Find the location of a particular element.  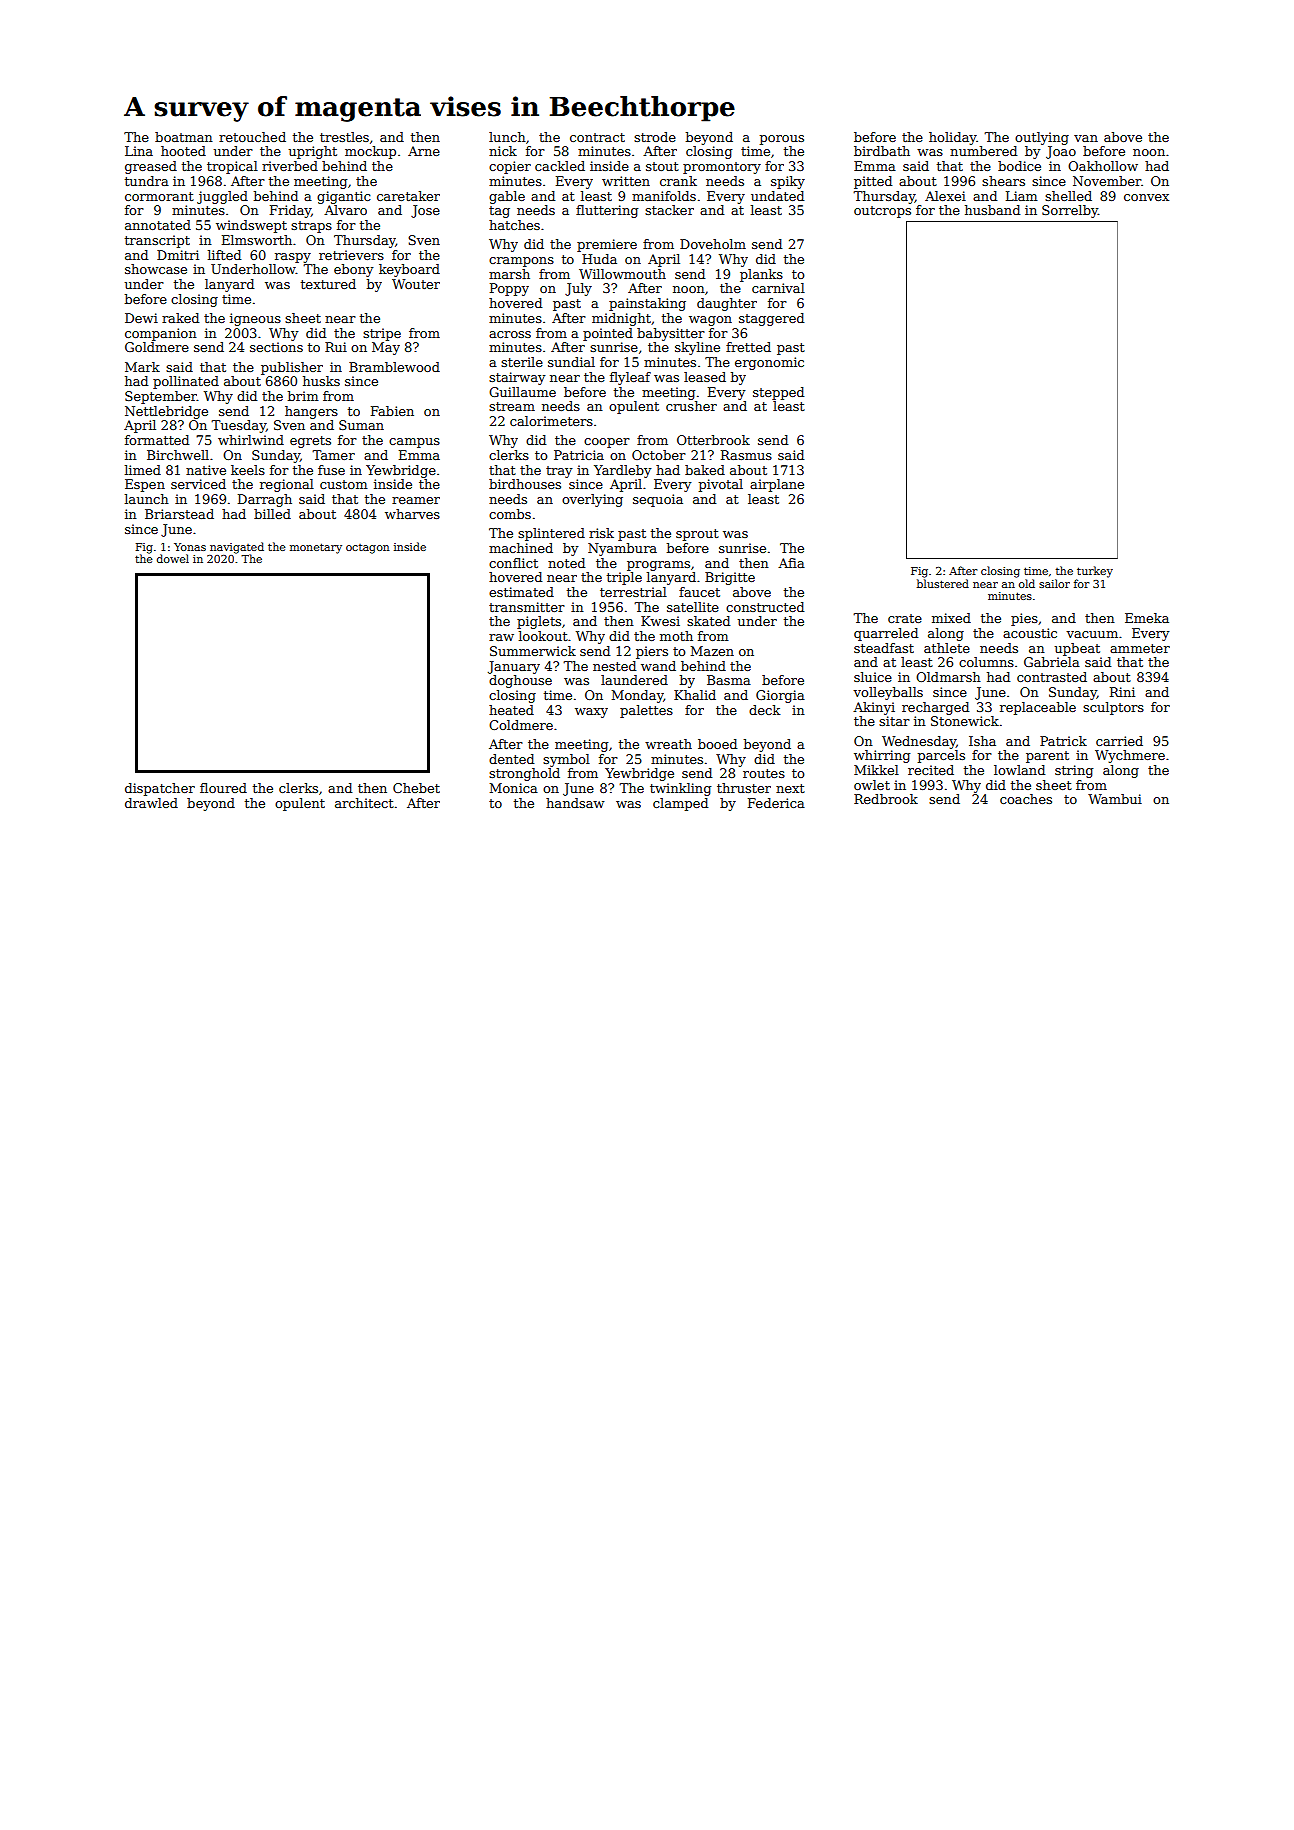

Rini is located at coordinates (1122, 692).
